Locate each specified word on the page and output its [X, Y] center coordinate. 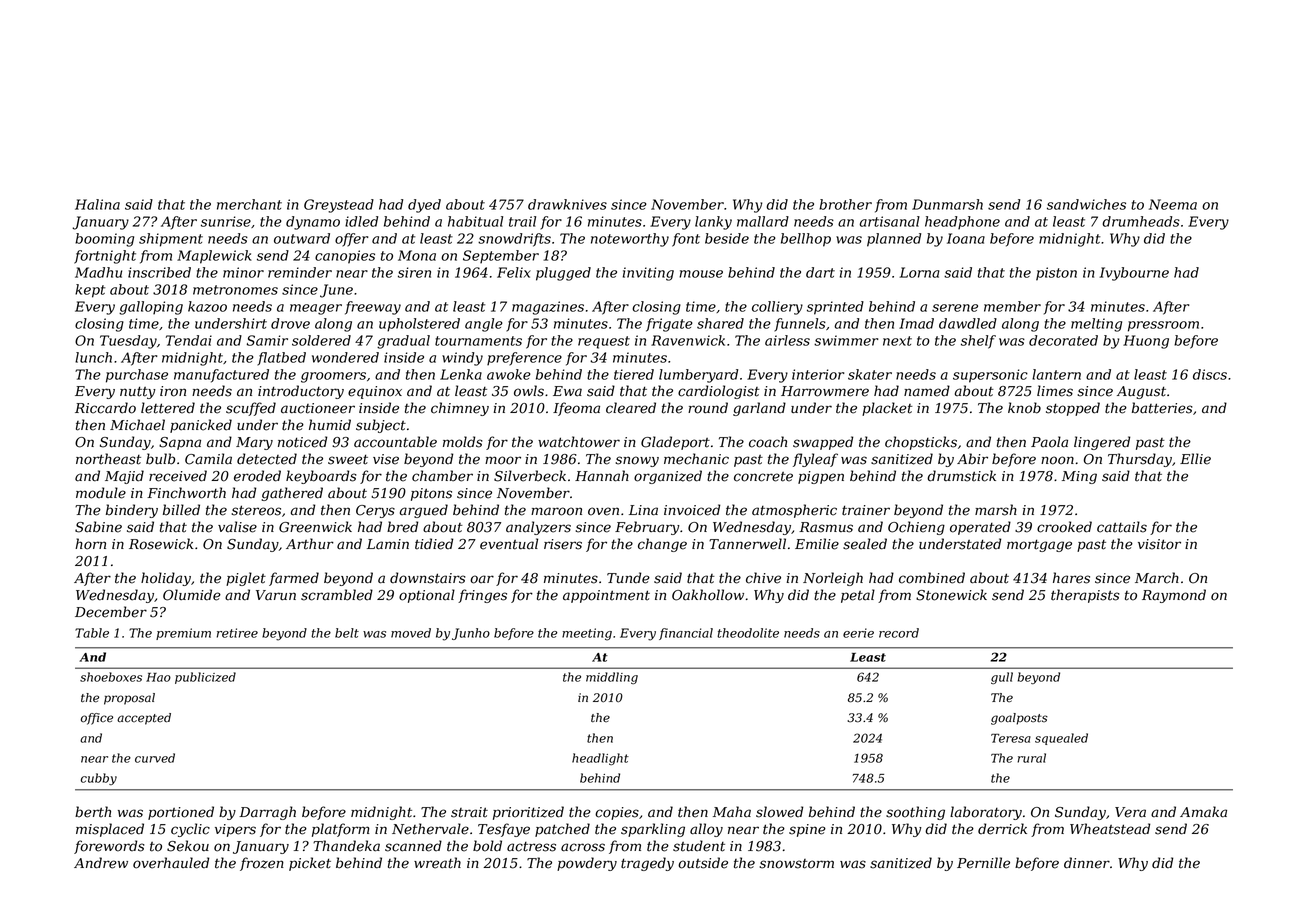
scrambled [337, 595]
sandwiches [1086, 204]
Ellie [1195, 459]
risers [563, 544]
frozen [262, 864]
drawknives [567, 204]
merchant [249, 204]
